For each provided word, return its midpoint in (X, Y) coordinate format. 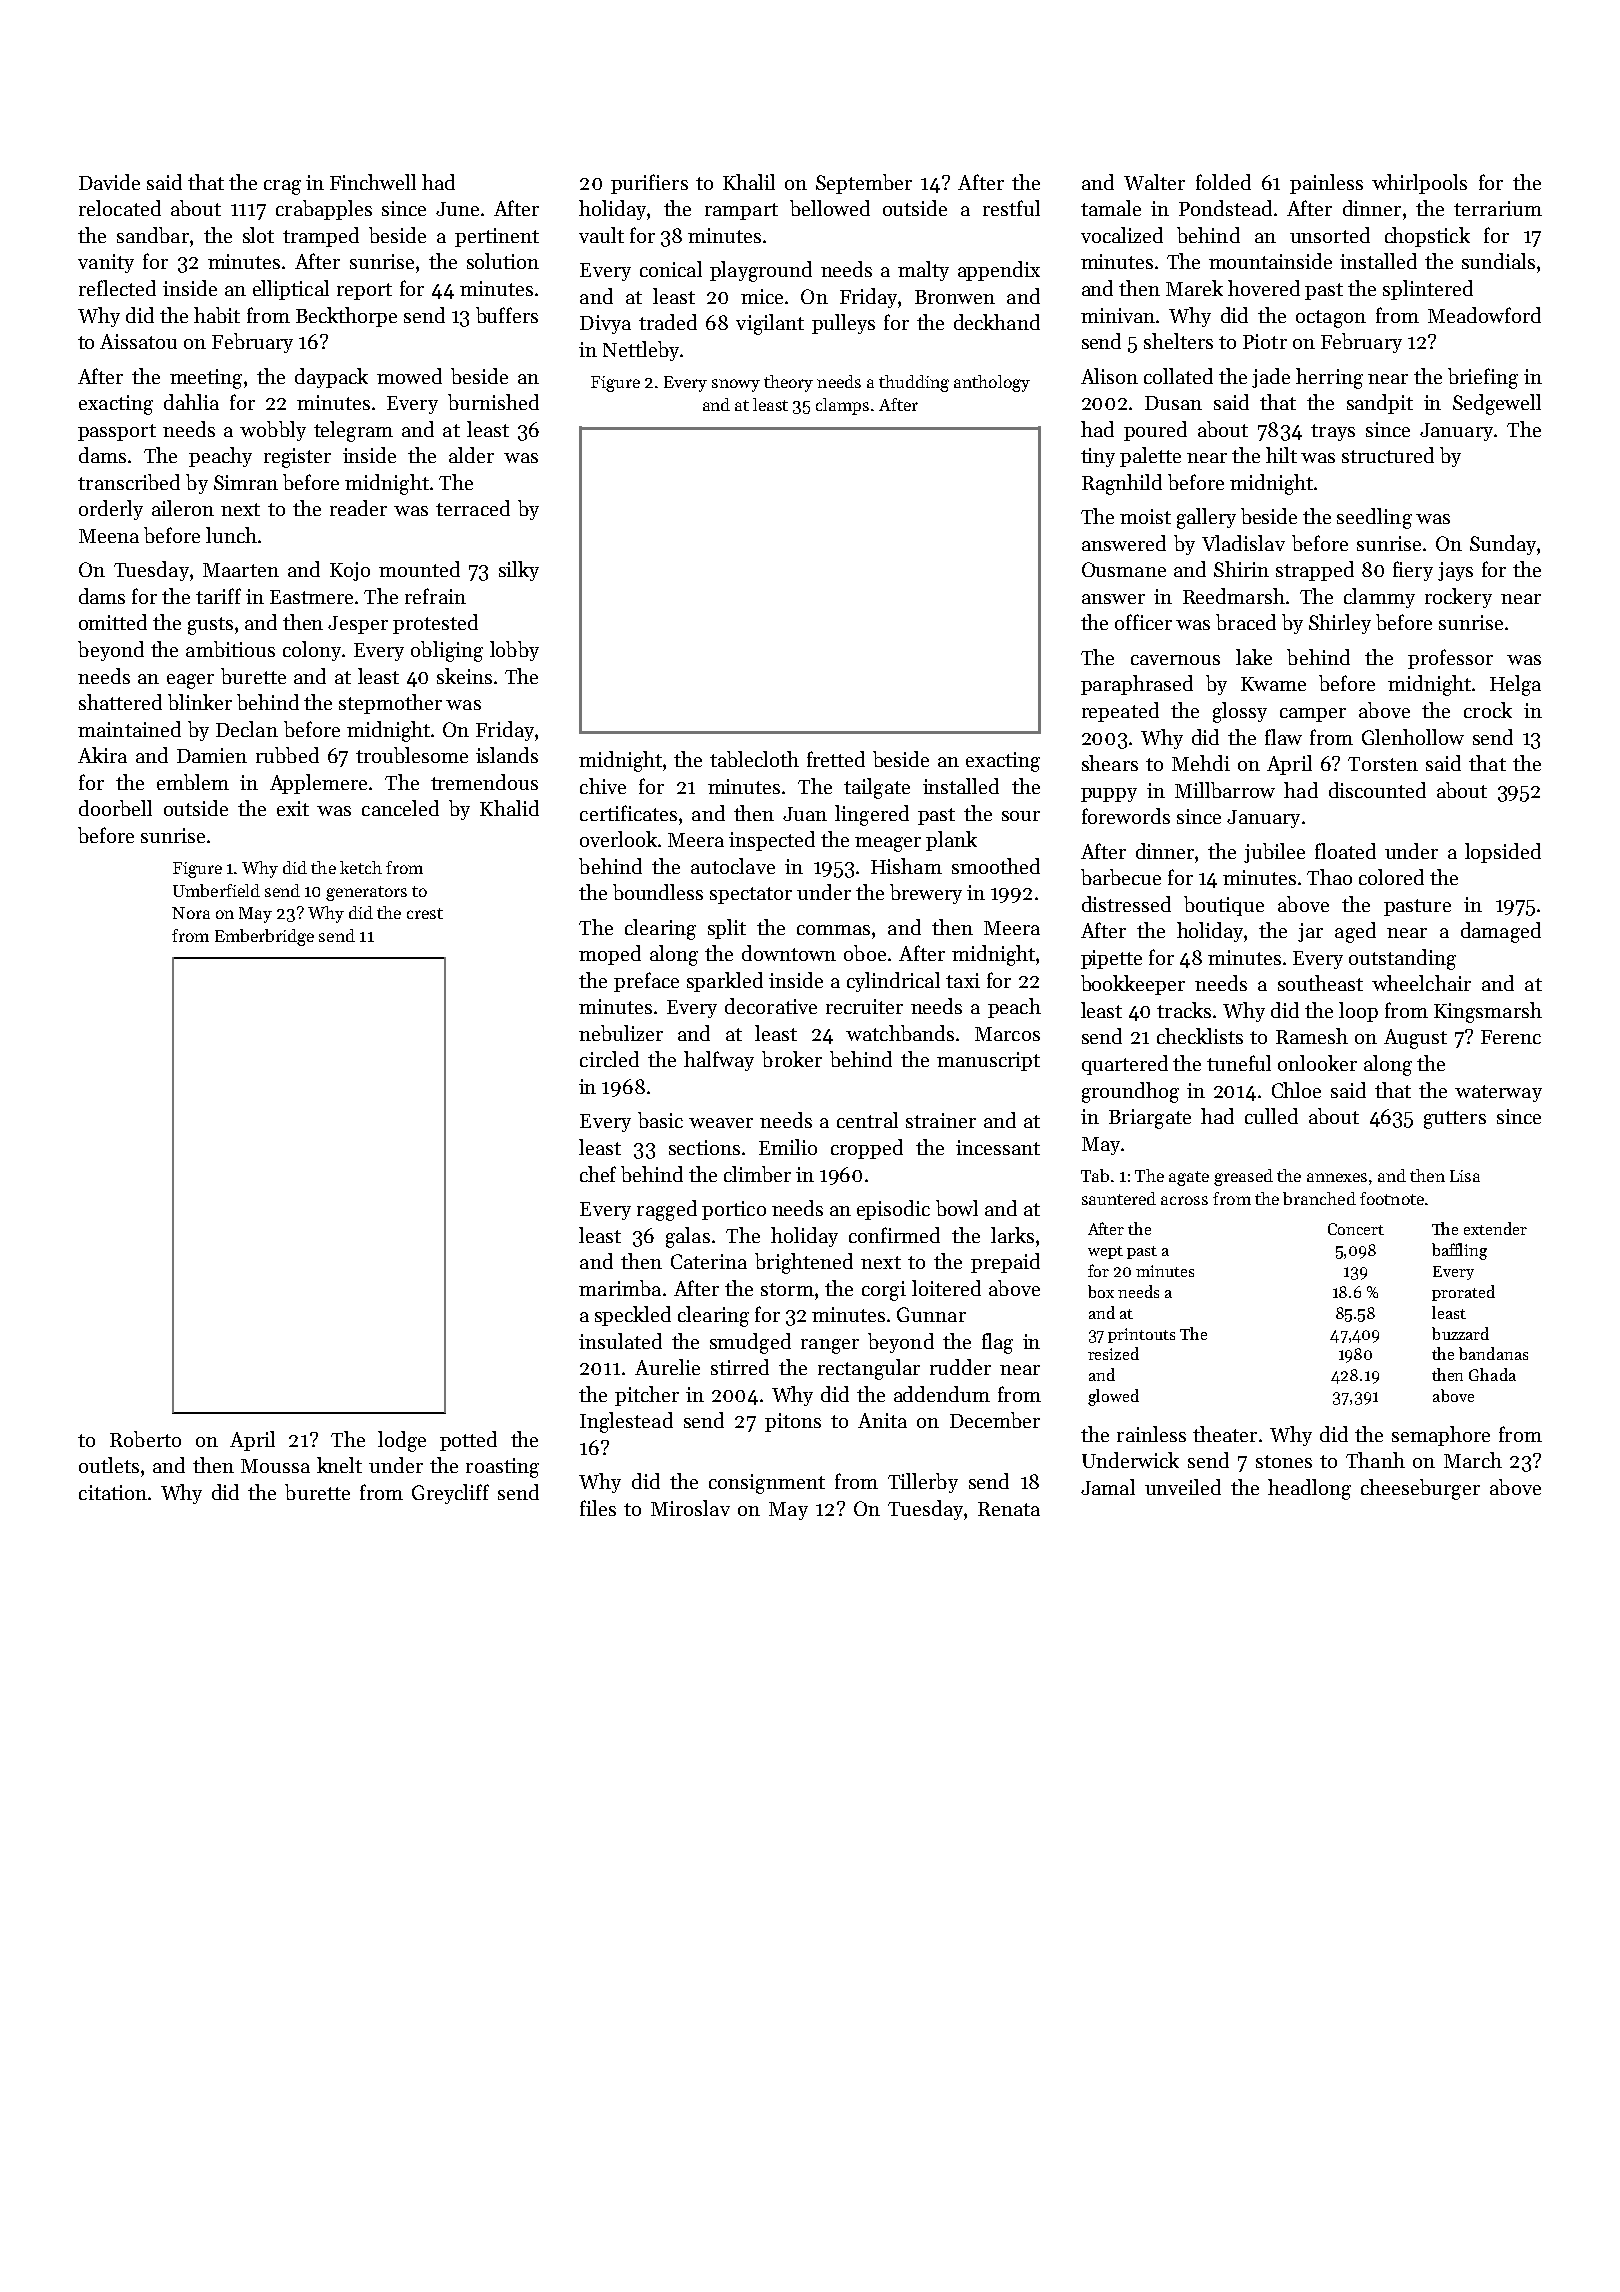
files (598, 1508)
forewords (1126, 816)
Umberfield (216, 890)
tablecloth (754, 759)
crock (1488, 710)
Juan (805, 814)
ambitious (230, 649)
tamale (1111, 208)
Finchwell (373, 182)
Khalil (749, 182)
